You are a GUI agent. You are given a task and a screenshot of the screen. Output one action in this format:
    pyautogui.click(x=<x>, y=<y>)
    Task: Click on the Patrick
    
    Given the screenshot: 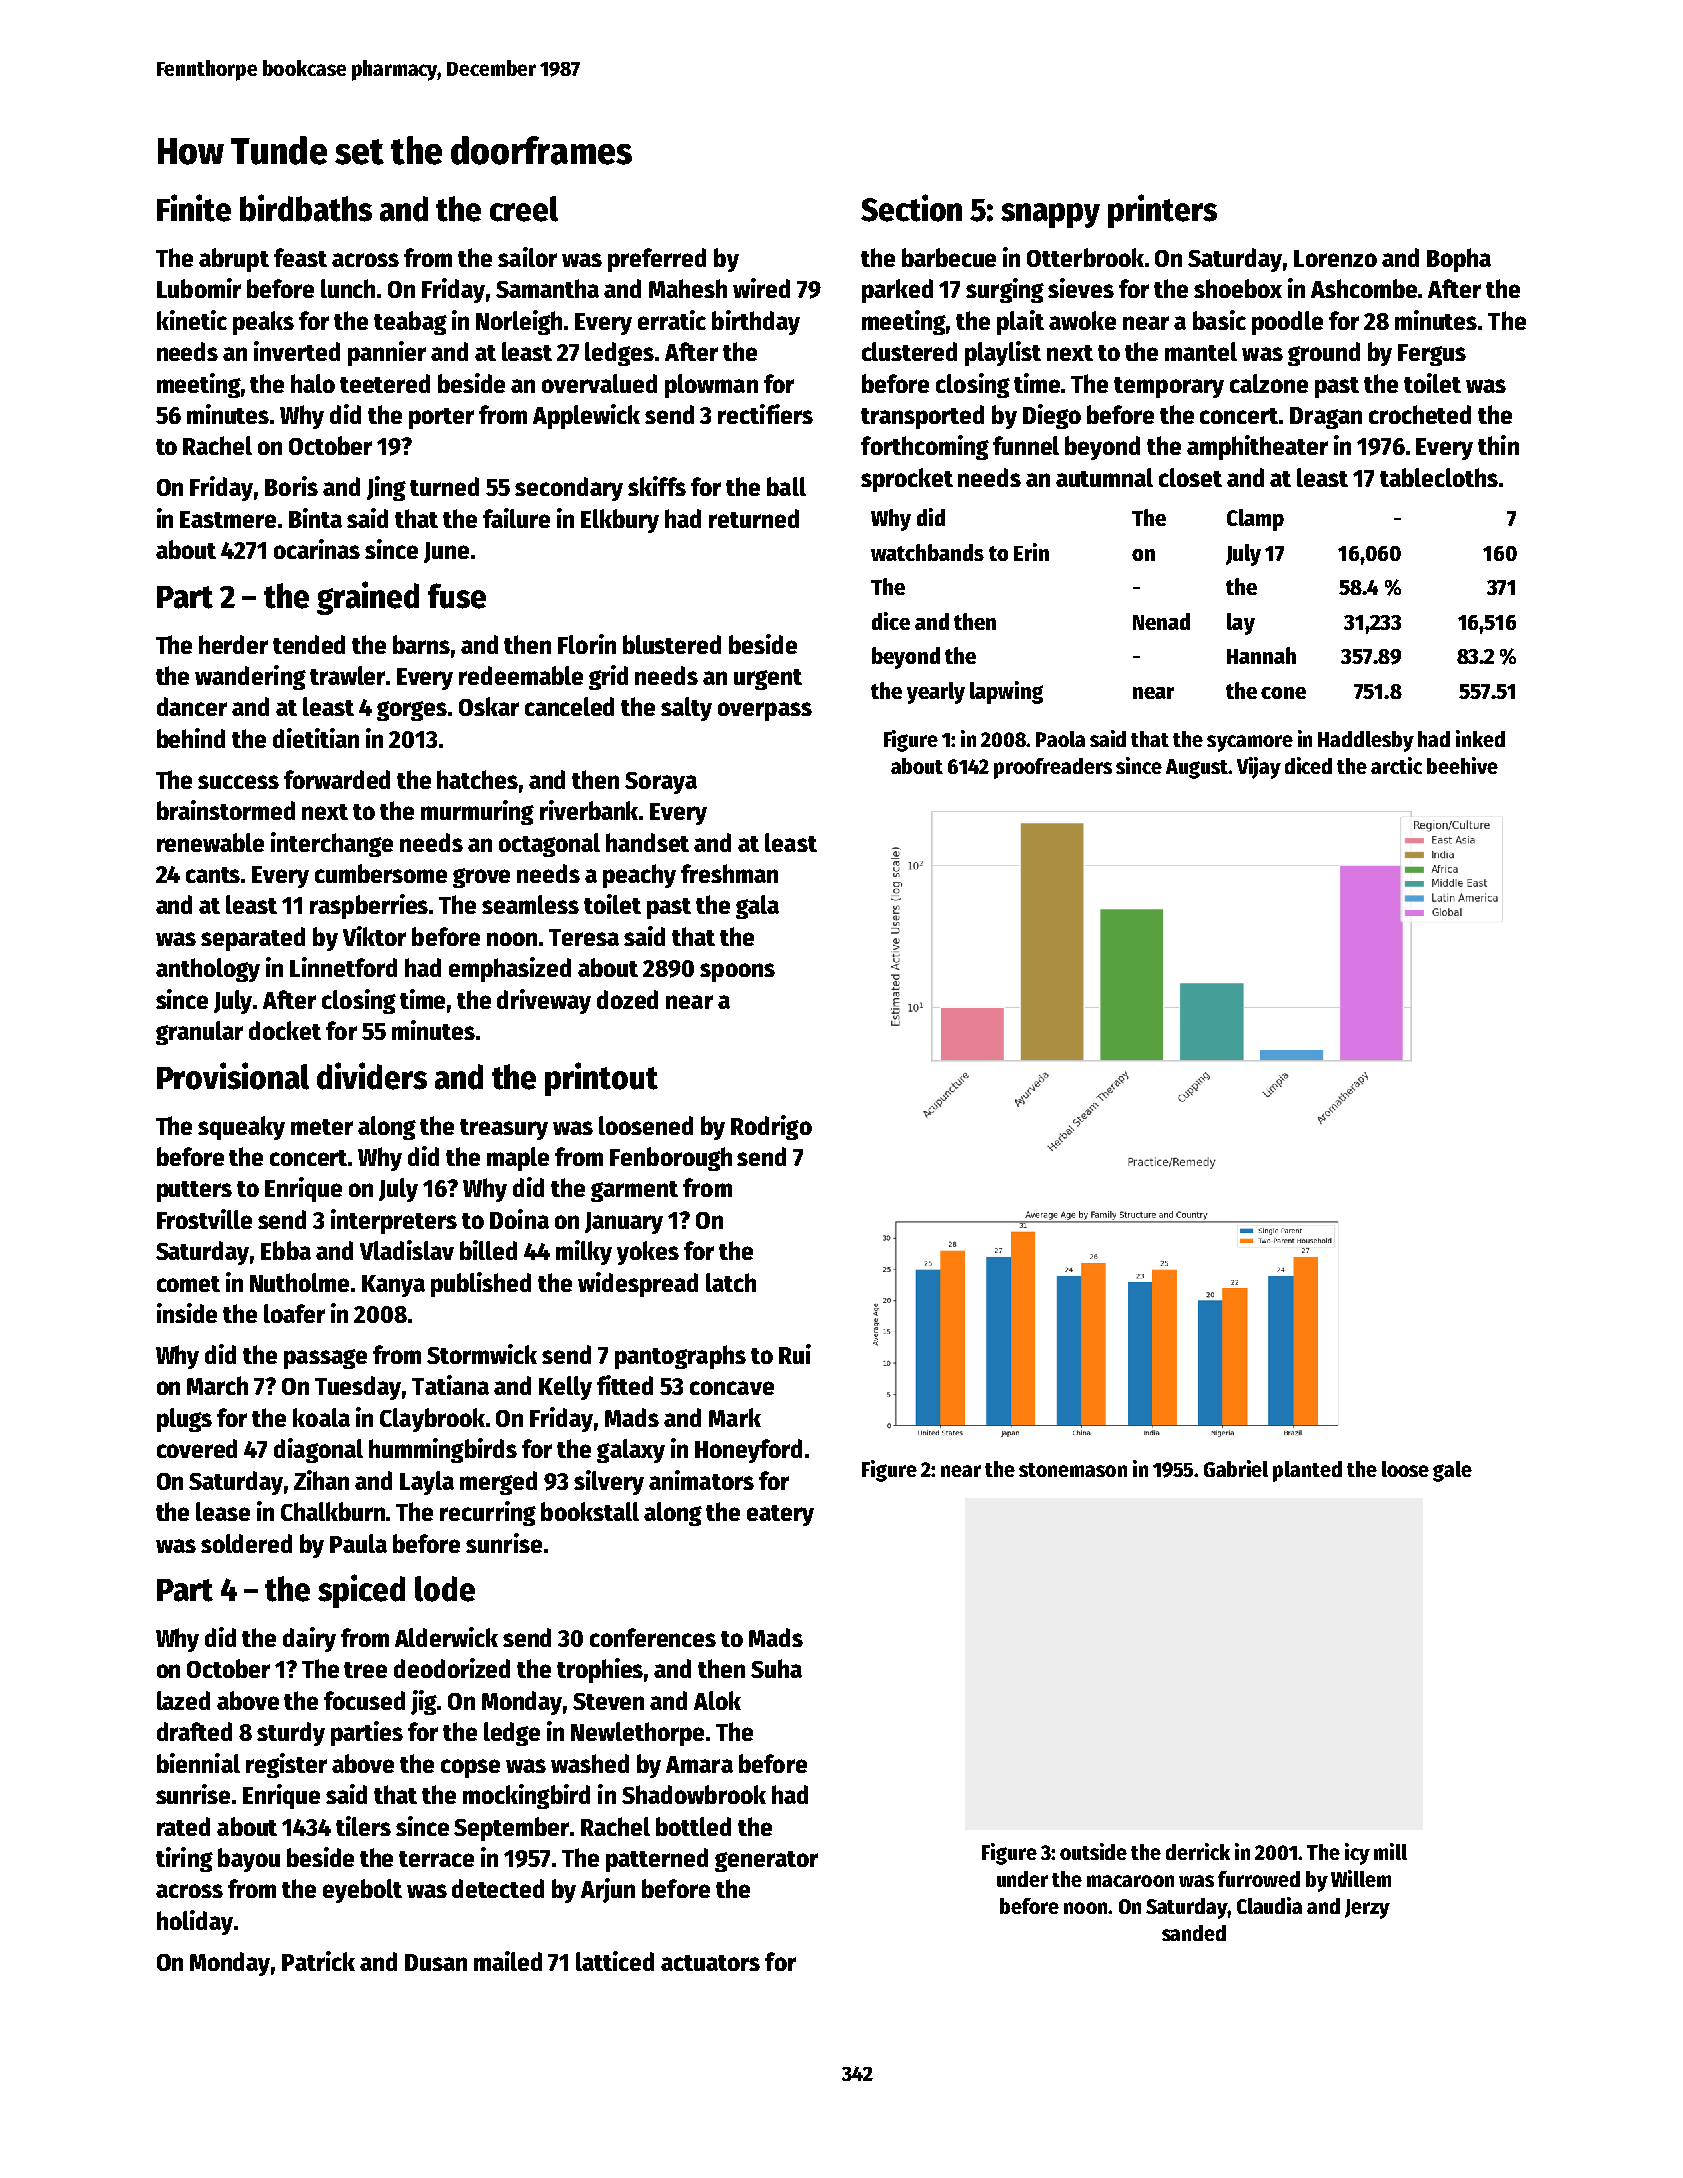 What is the action you would take?
    pyautogui.click(x=318, y=1961)
